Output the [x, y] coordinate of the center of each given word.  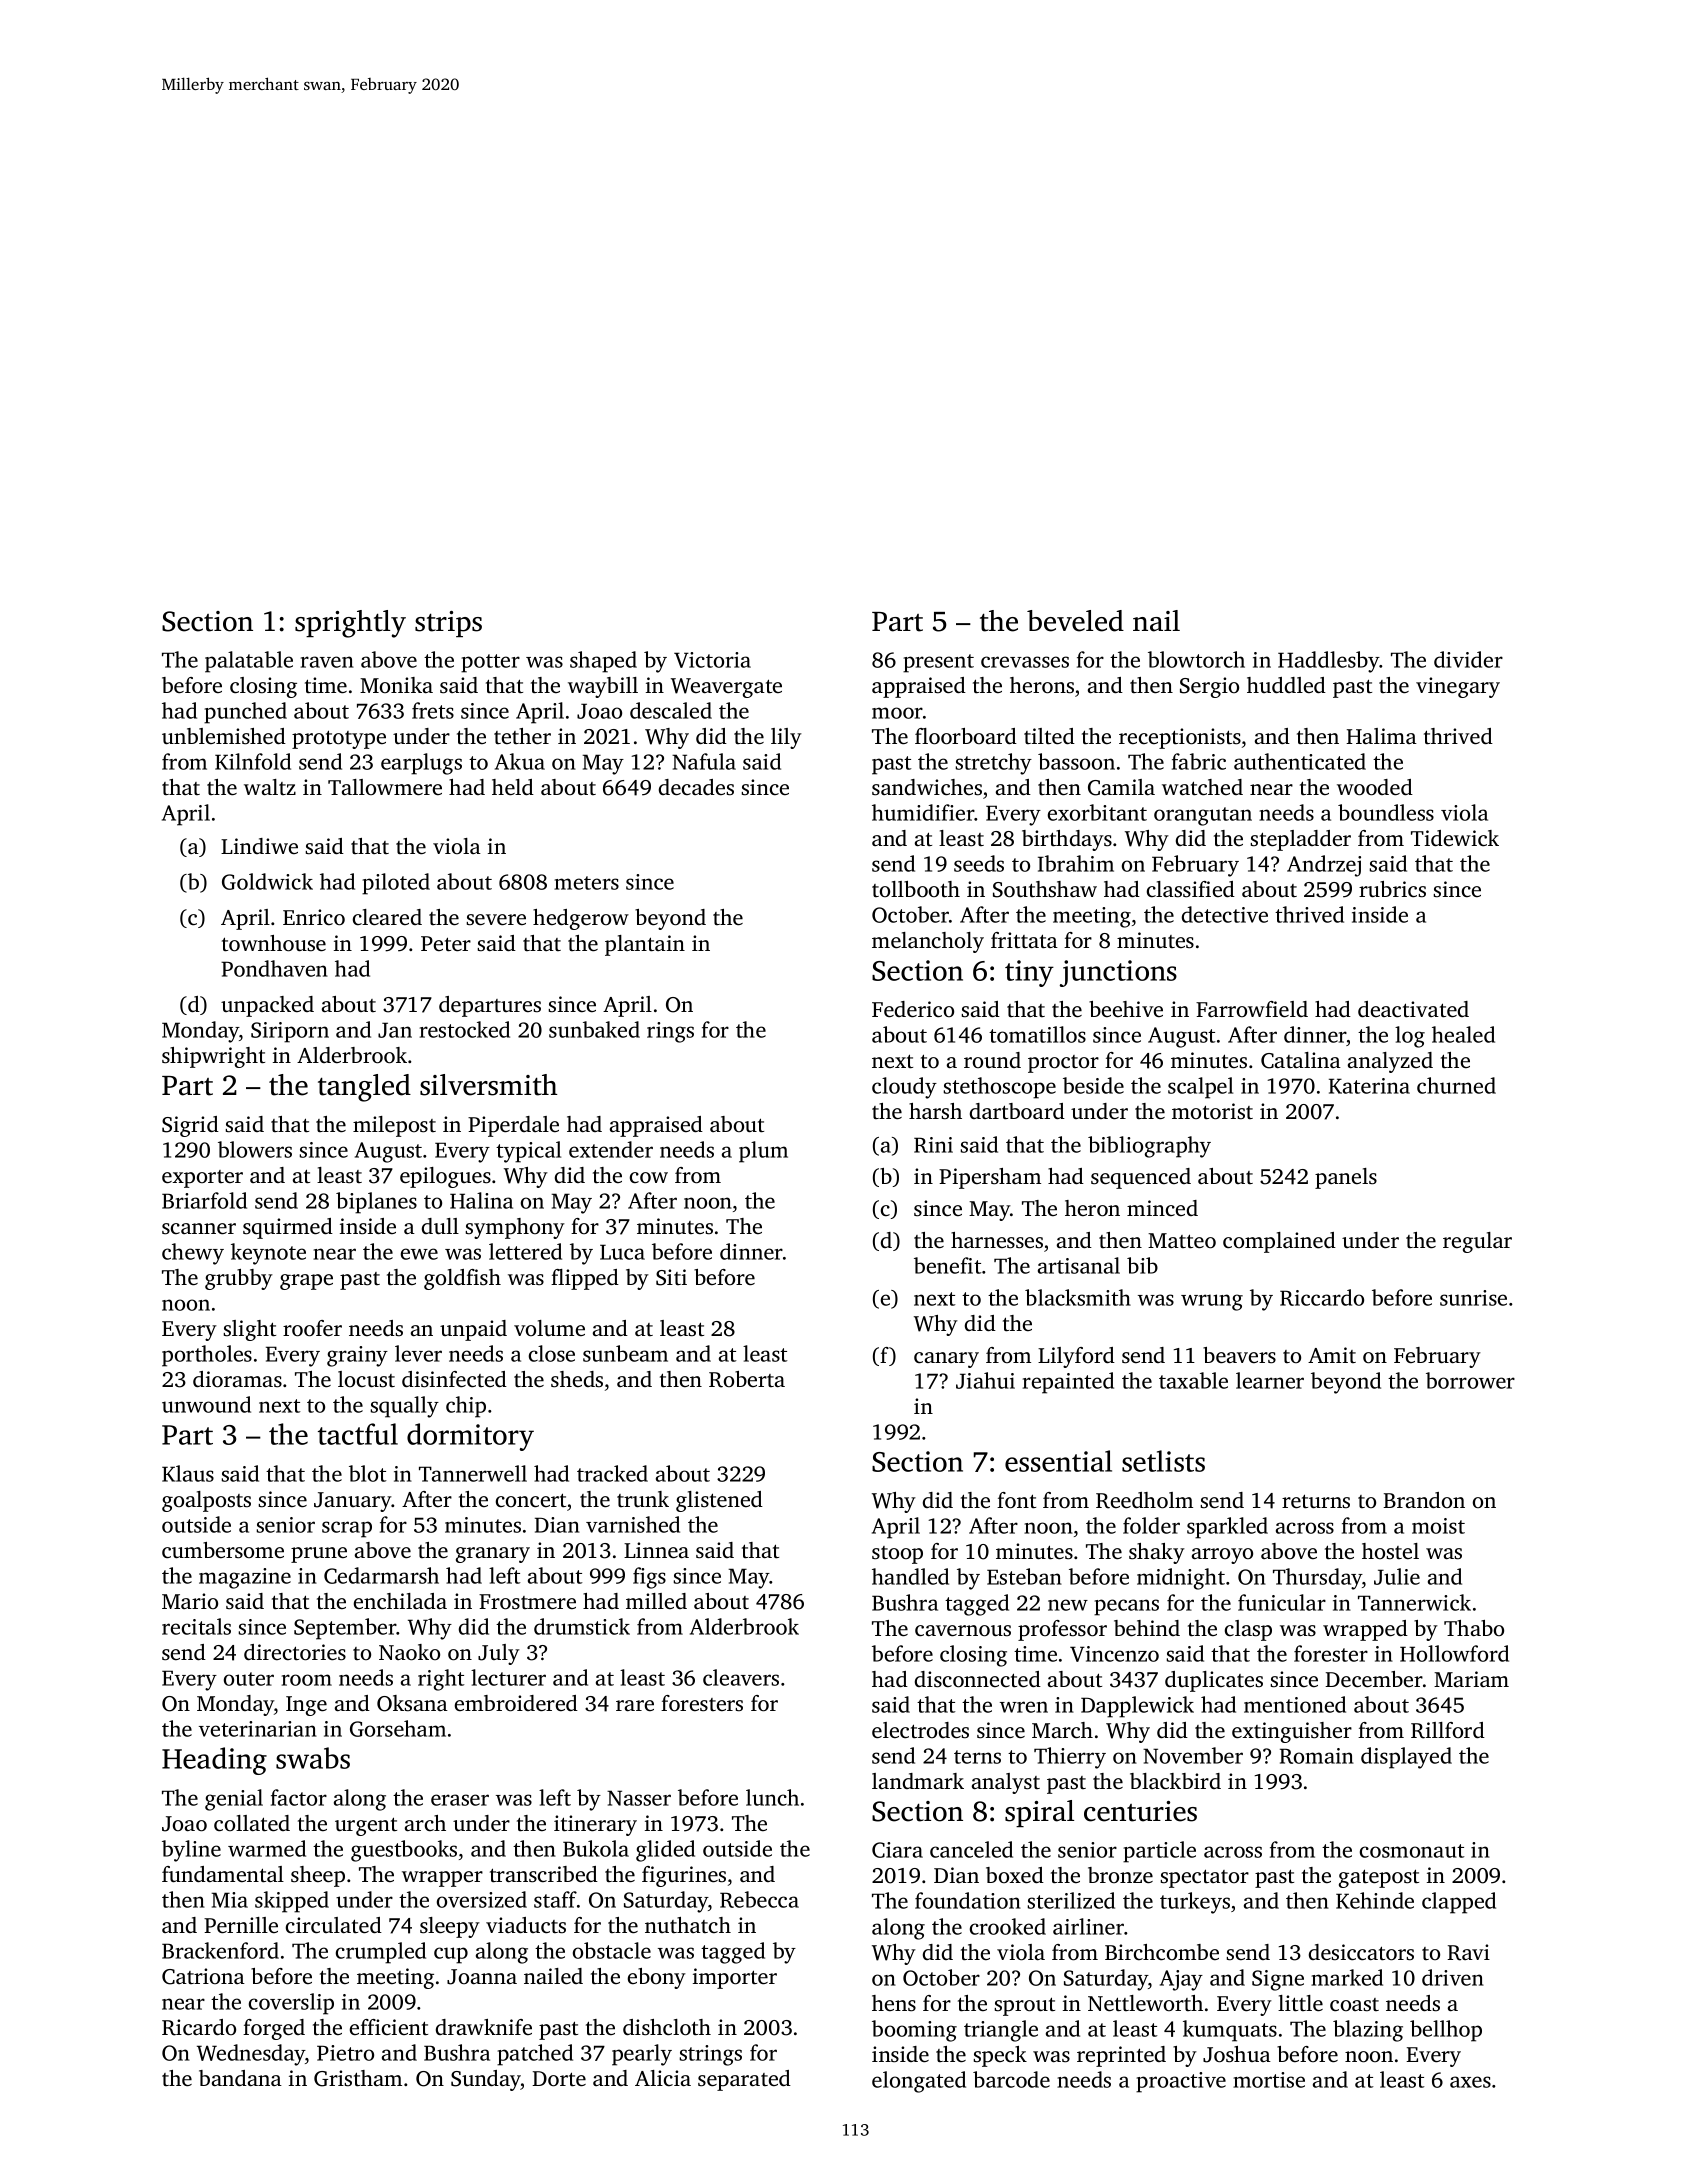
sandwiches [927, 787]
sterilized [1071, 1900]
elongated [919, 2082]
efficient [389, 2027]
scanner [199, 1228]
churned [1456, 1085]
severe [496, 919]
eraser [460, 1800]
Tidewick [1455, 838]
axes [1470, 2082]
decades [696, 787]
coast [1354, 2004]
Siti [671, 1277]
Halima [1381, 736]
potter [490, 663]
